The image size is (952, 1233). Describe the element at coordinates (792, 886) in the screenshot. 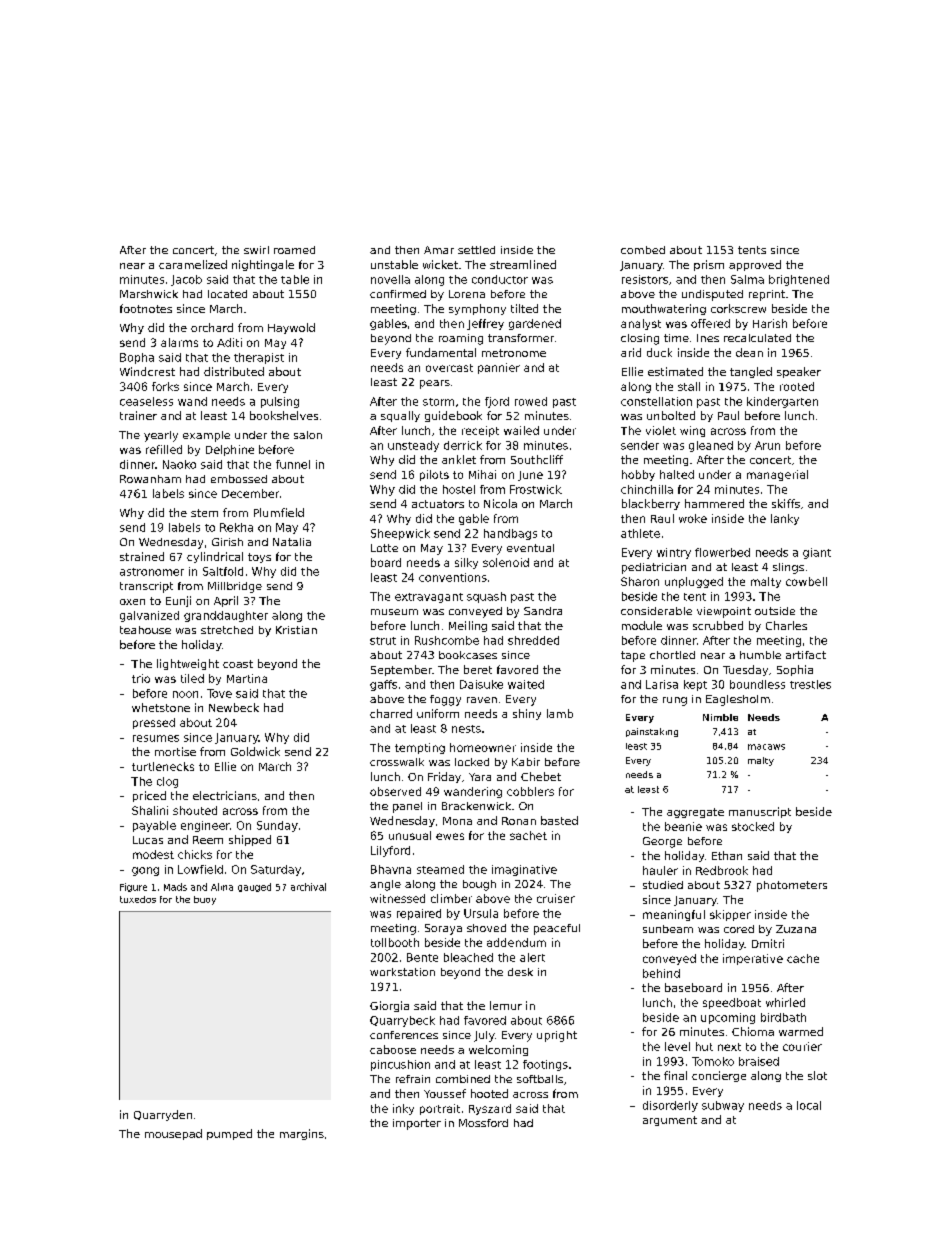

I see `photometers` at that location.
